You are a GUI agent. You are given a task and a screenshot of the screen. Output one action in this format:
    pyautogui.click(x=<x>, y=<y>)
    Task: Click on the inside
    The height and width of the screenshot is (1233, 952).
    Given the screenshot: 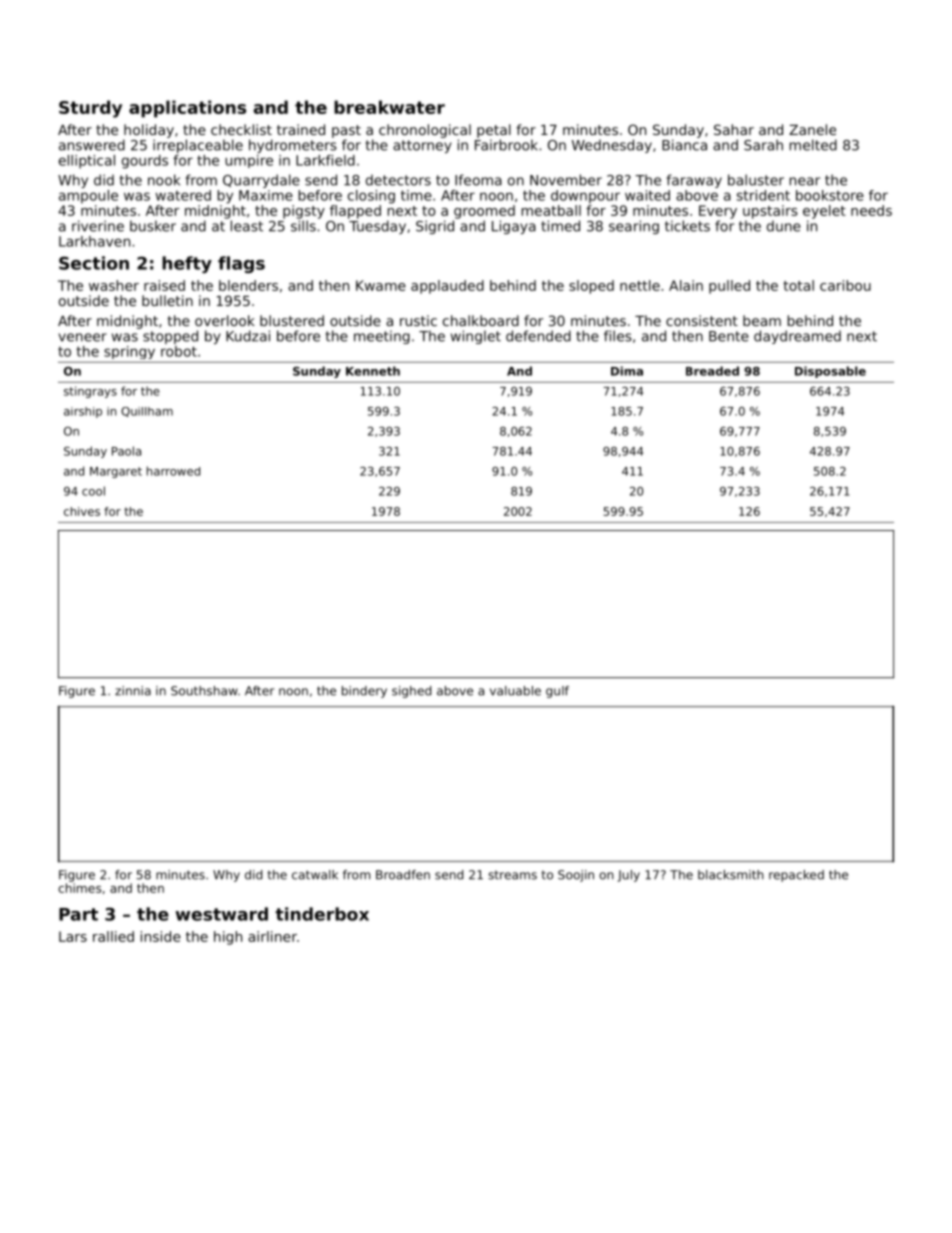 What is the action you would take?
    pyautogui.click(x=161, y=936)
